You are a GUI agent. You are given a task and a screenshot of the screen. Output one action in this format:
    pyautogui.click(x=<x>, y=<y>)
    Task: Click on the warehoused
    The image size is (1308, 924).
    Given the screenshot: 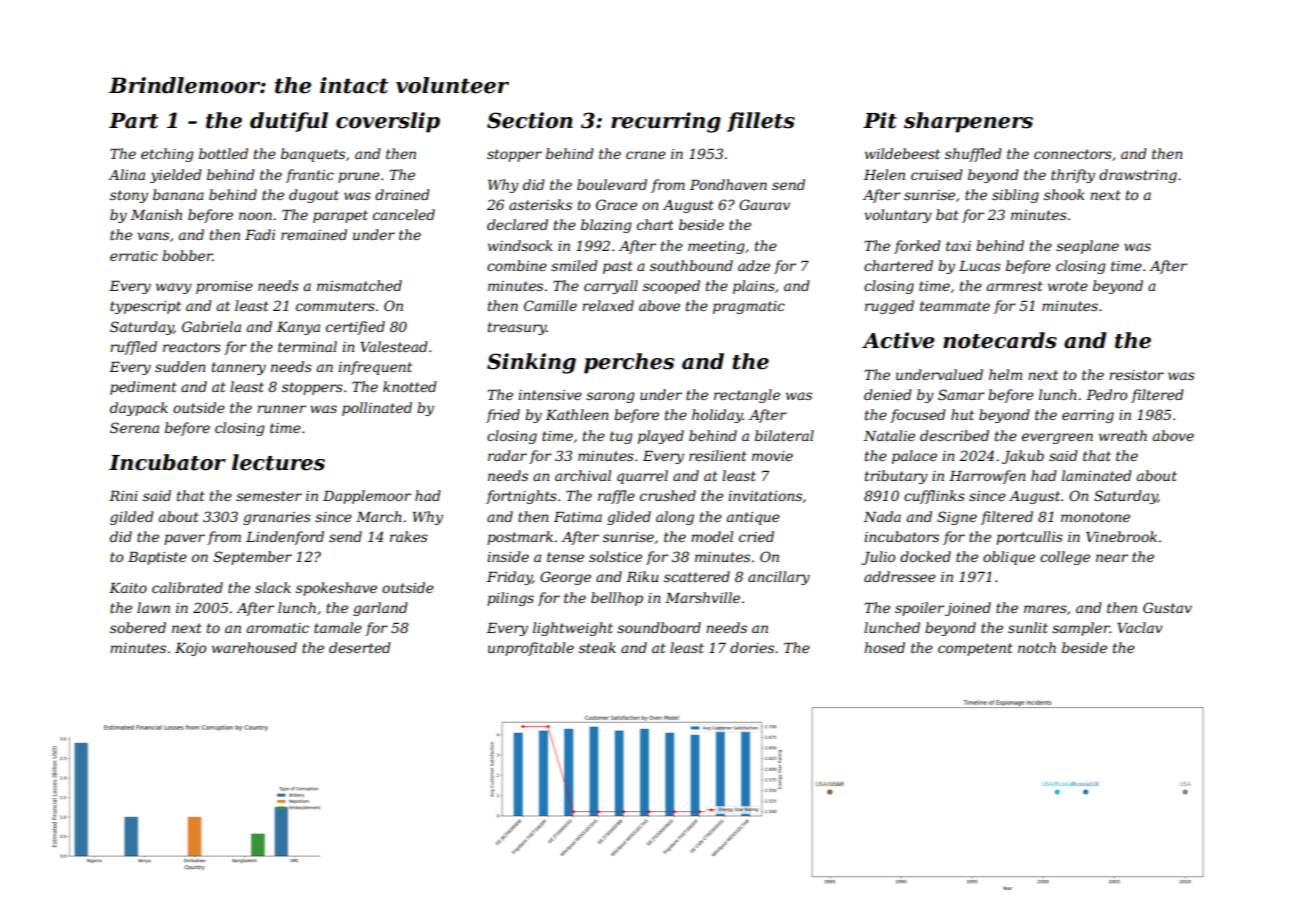 What is the action you would take?
    pyautogui.click(x=254, y=647)
